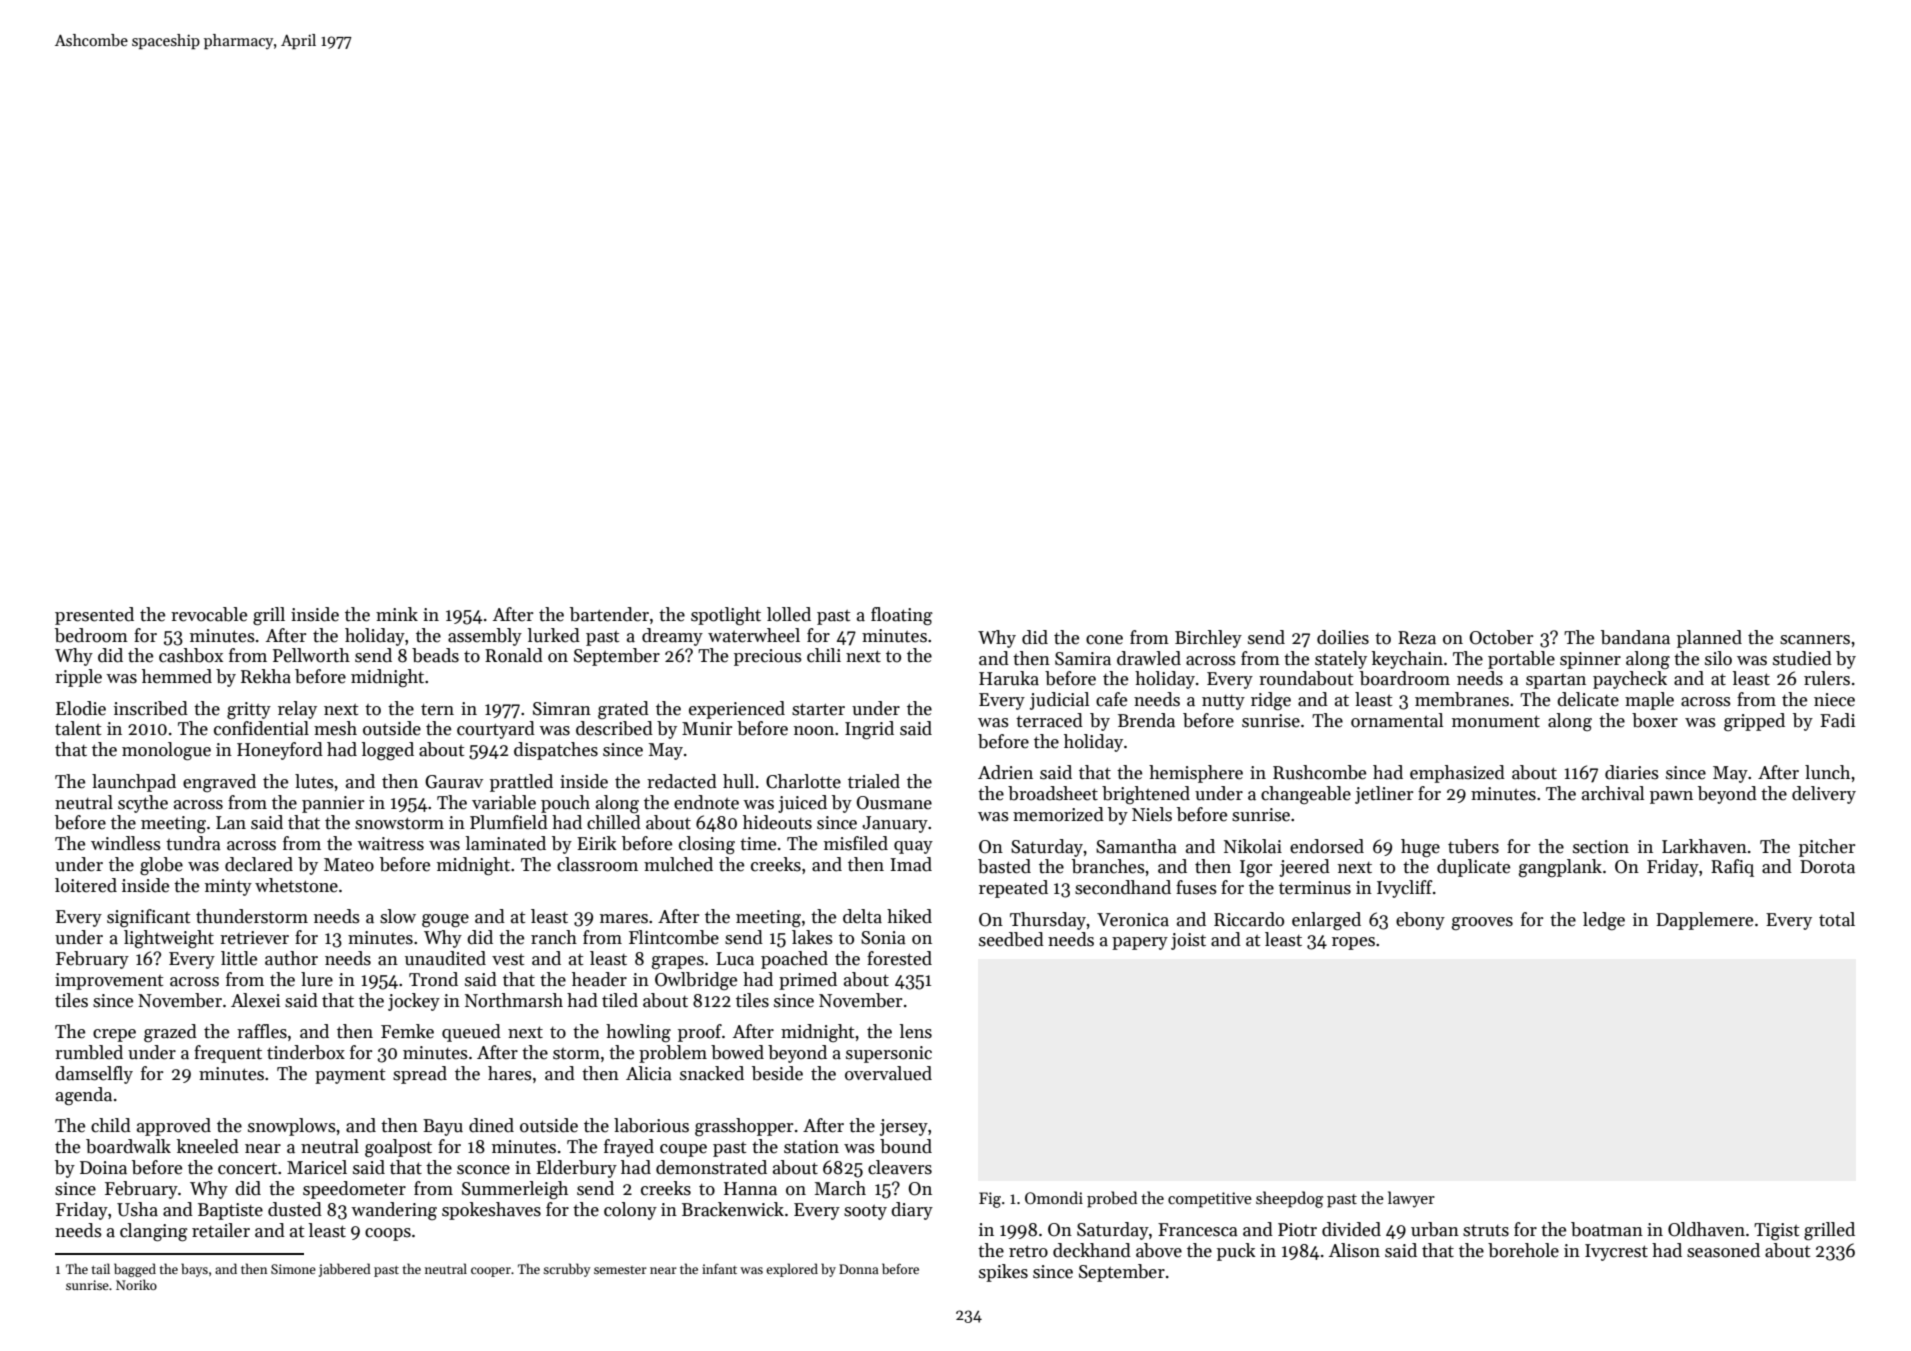  What do you see at coordinates (1353, 943) in the image?
I see `ropes` at bounding box center [1353, 943].
